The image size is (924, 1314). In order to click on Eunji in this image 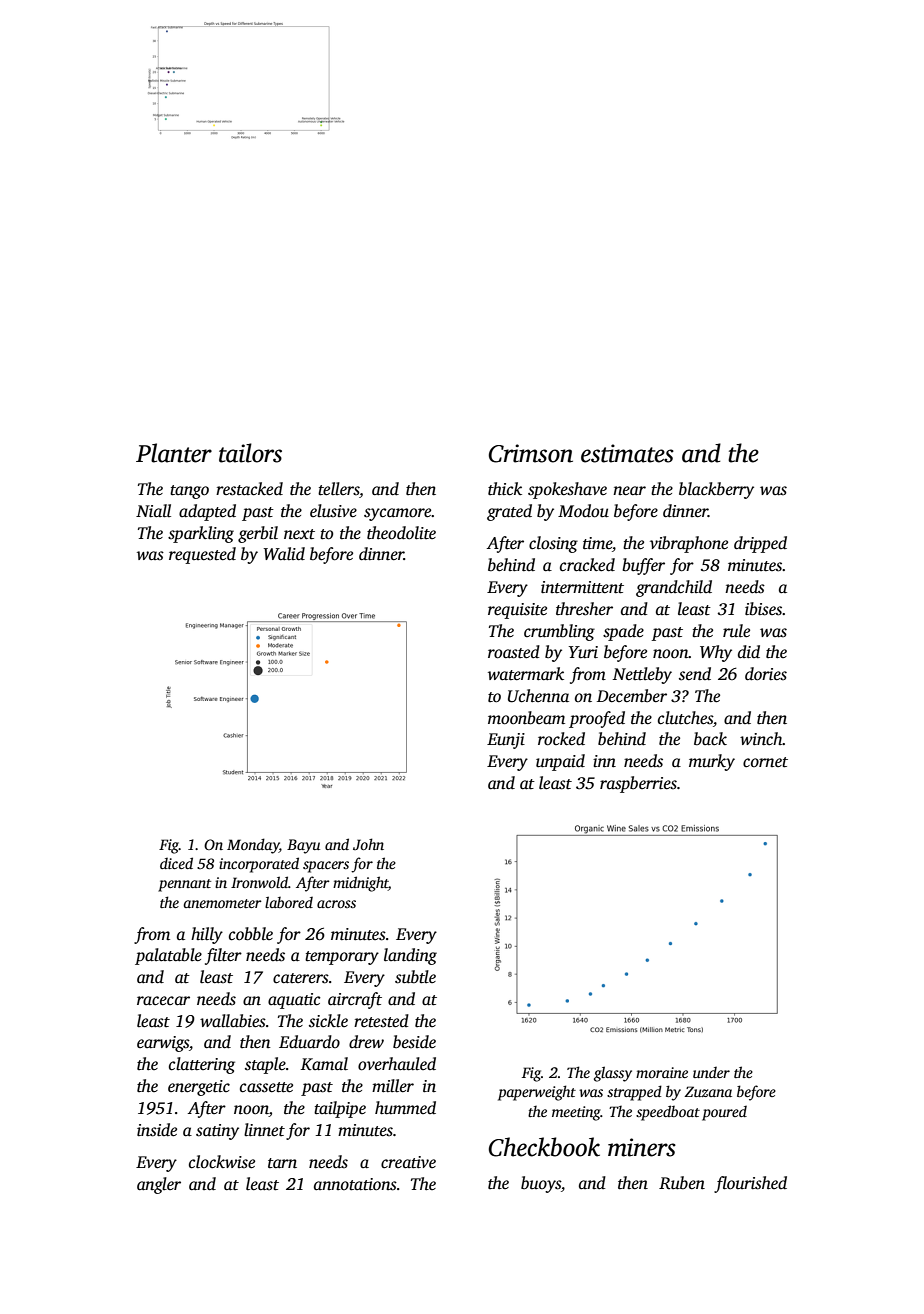, I will do `click(506, 741)`.
